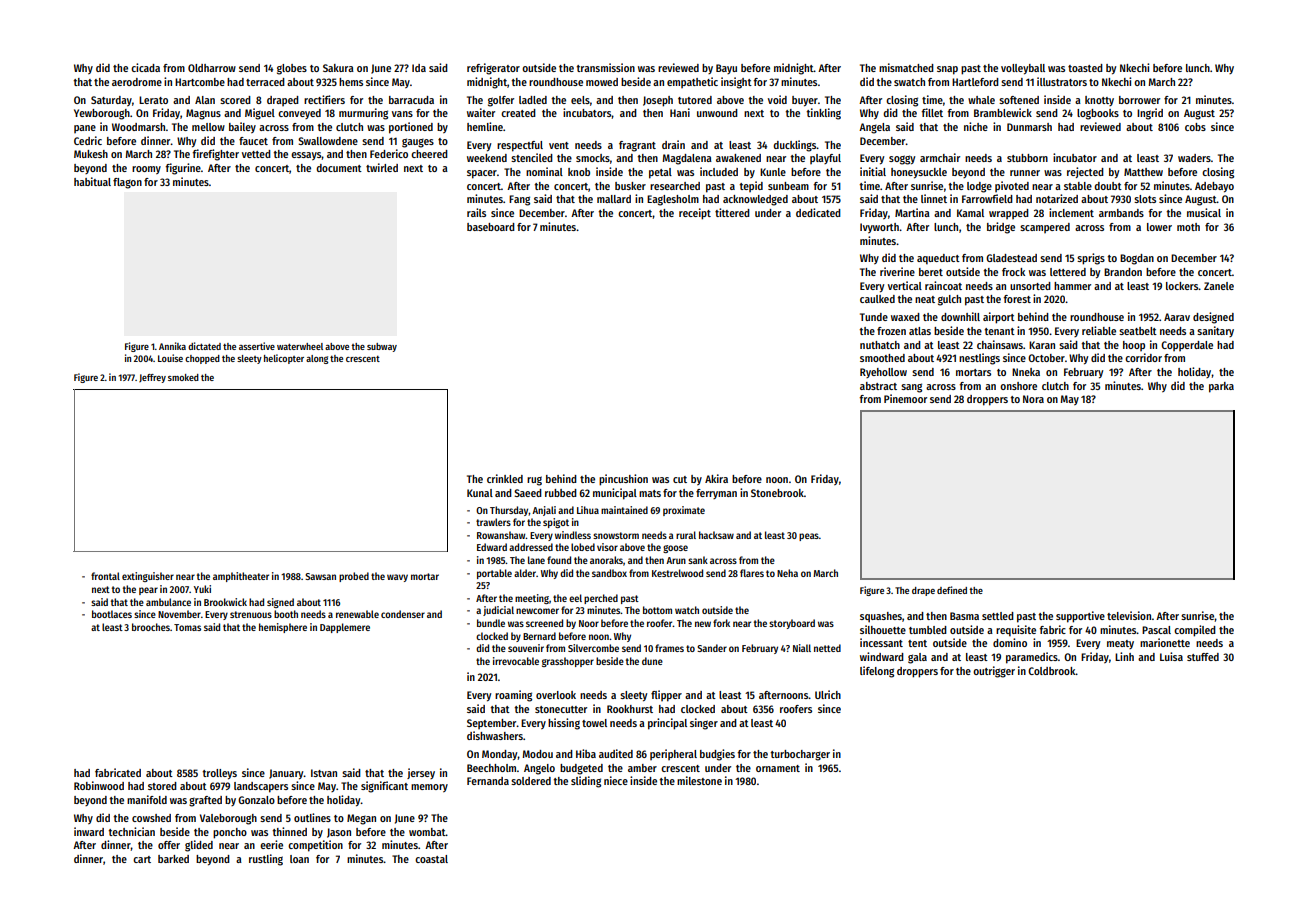 This image has width=1308, height=924. What do you see at coordinates (384, 787) in the image?
I see `significant` at bounding box center [384, 787].
